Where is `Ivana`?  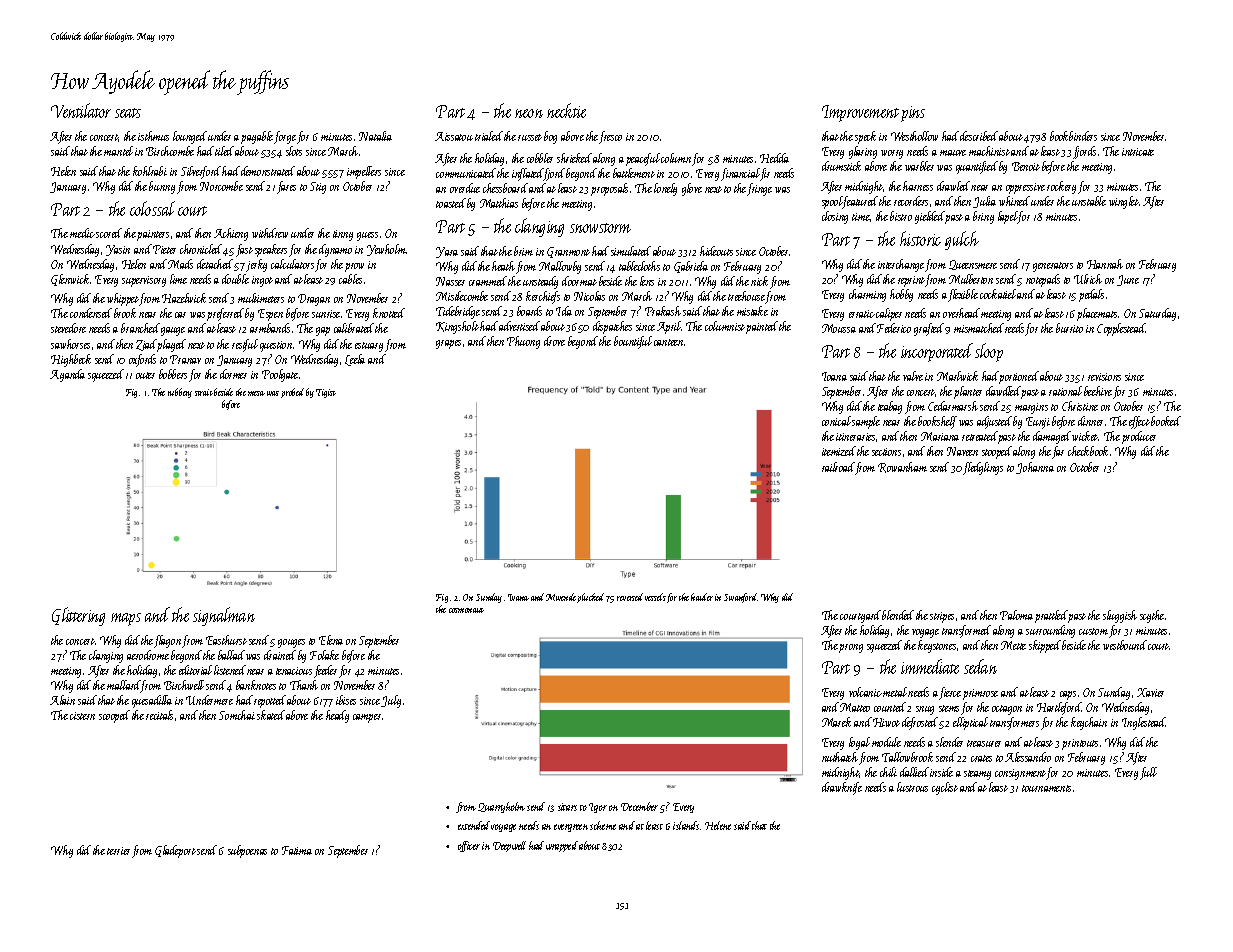 Ivana is located at coordinates (518, 597).
